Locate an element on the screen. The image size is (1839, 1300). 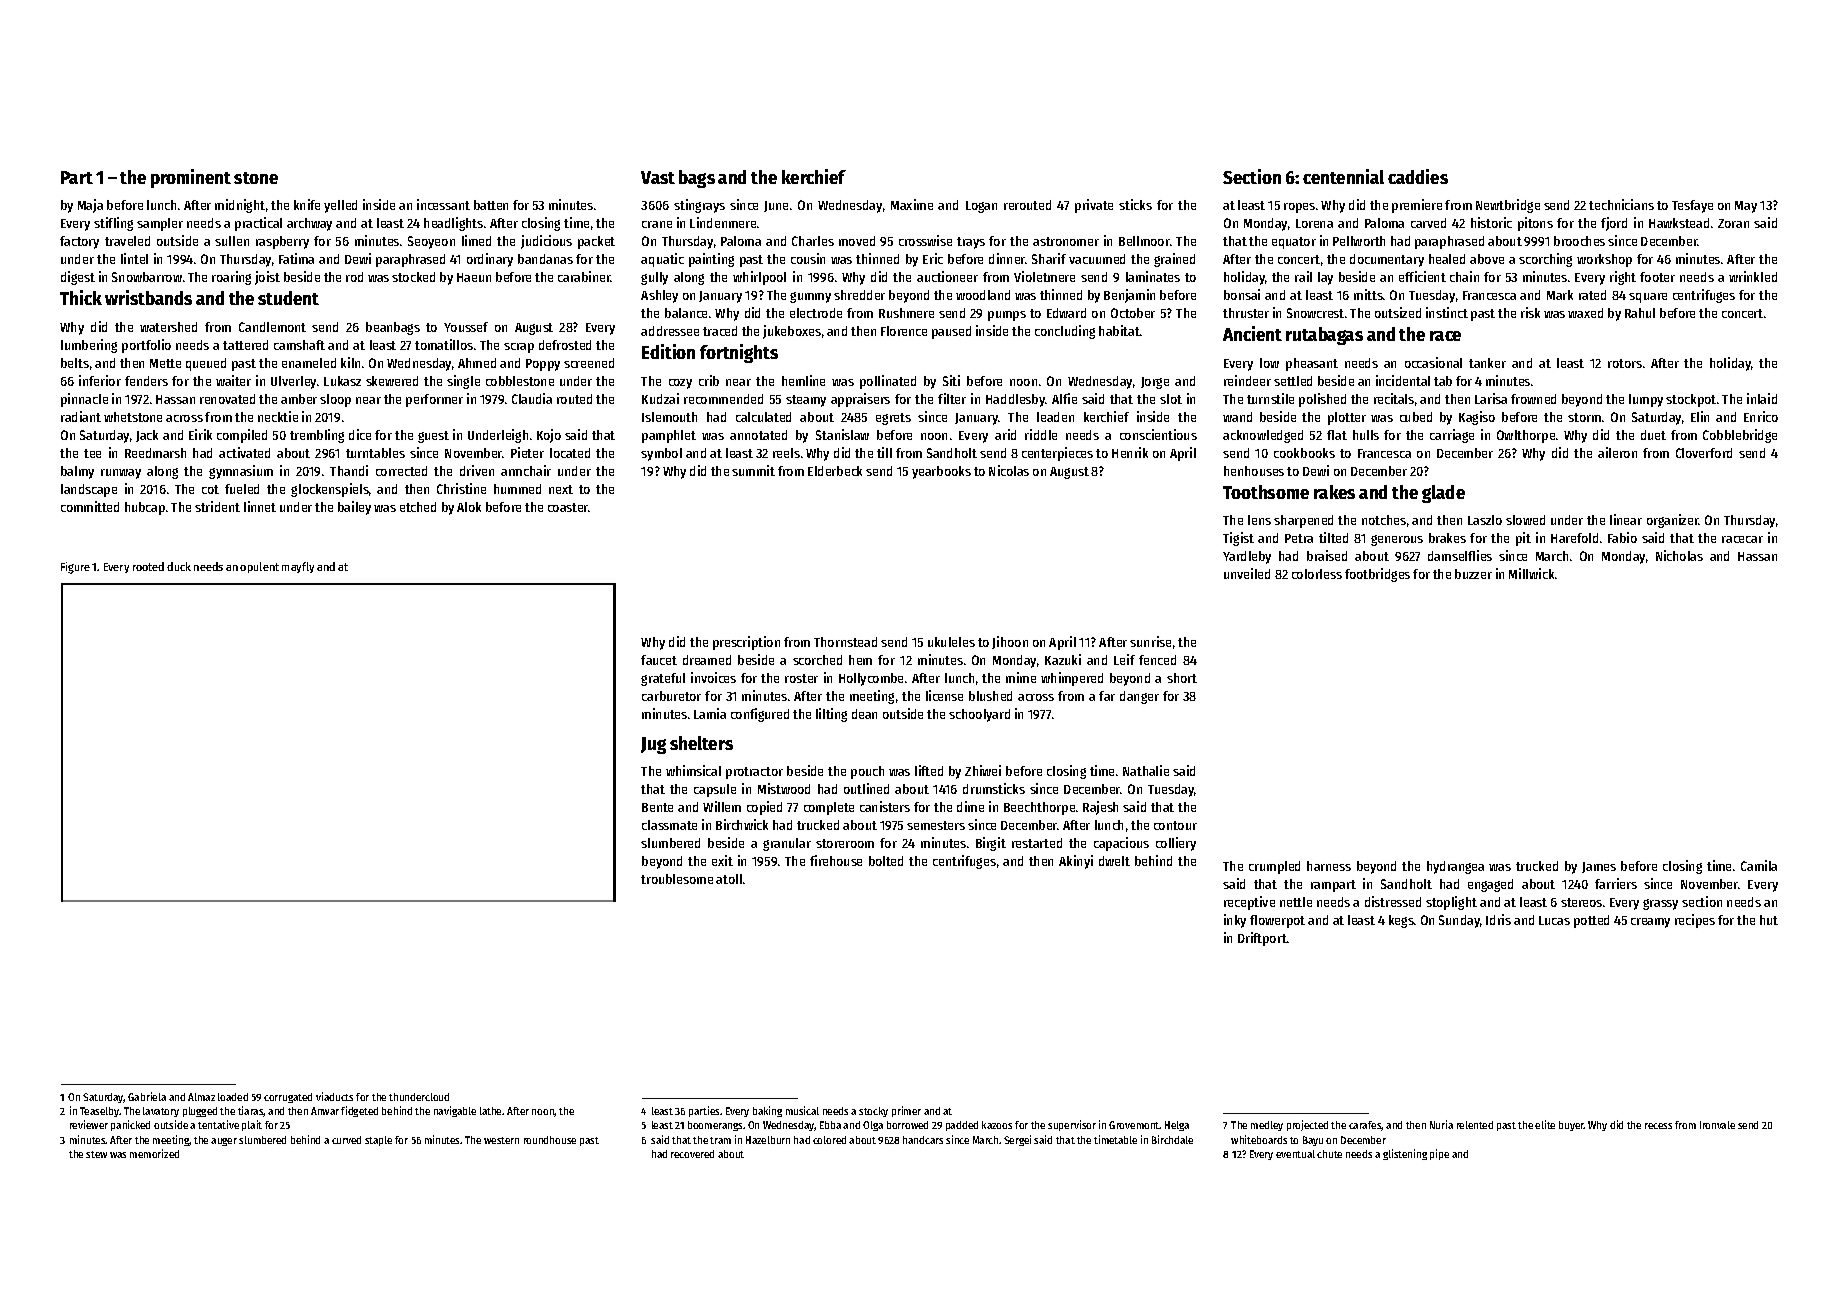
fenced is located at coordinates (1157, 660).
